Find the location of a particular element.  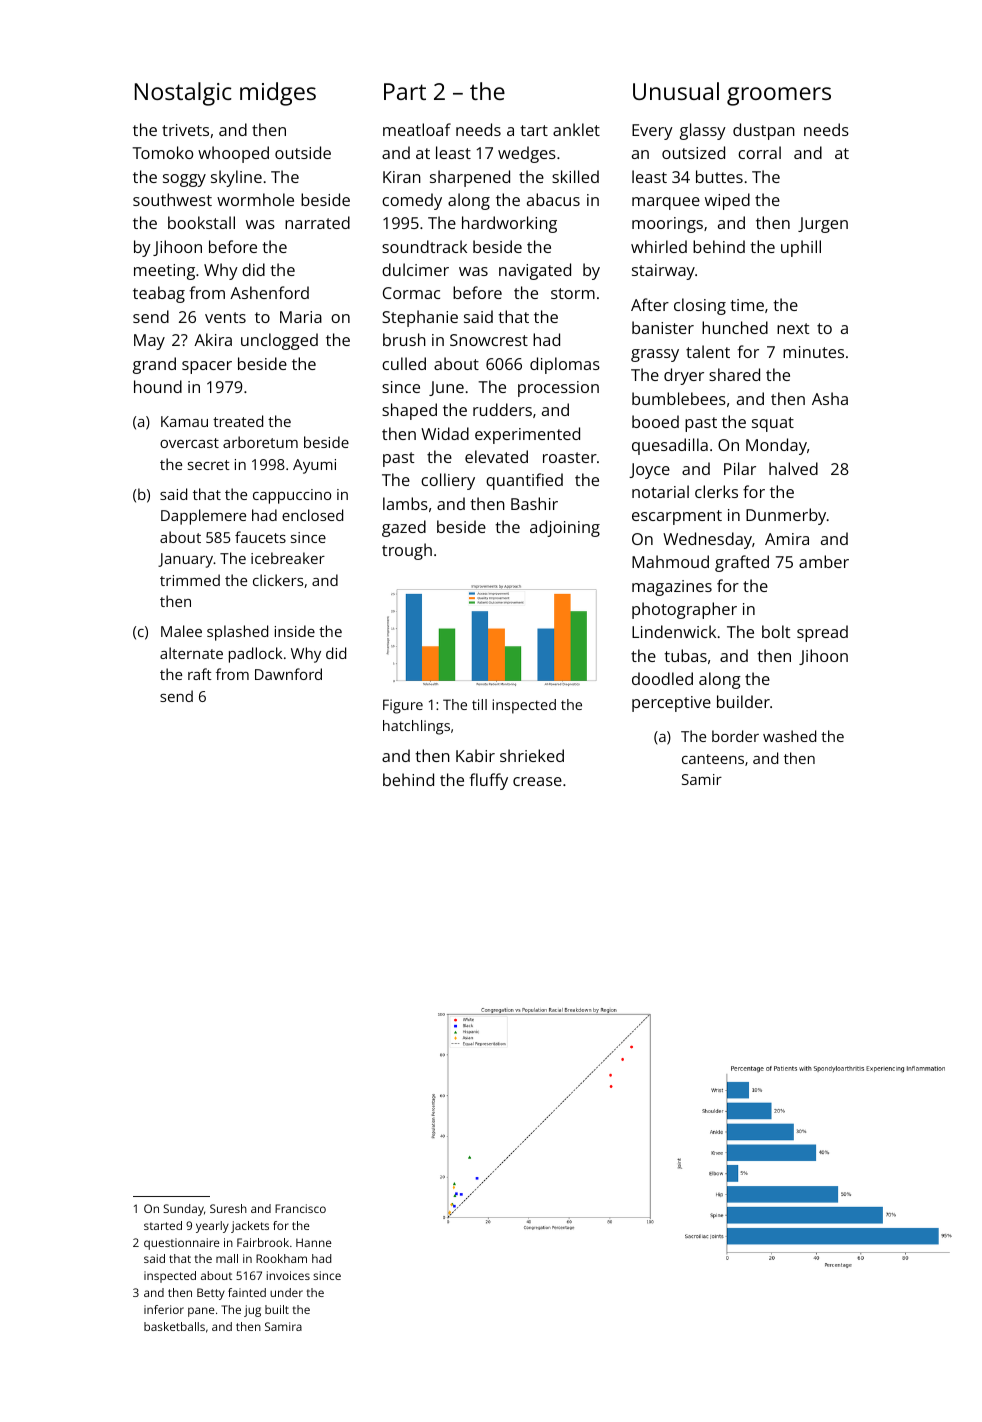

crease is located at coordinates (537, 781).
